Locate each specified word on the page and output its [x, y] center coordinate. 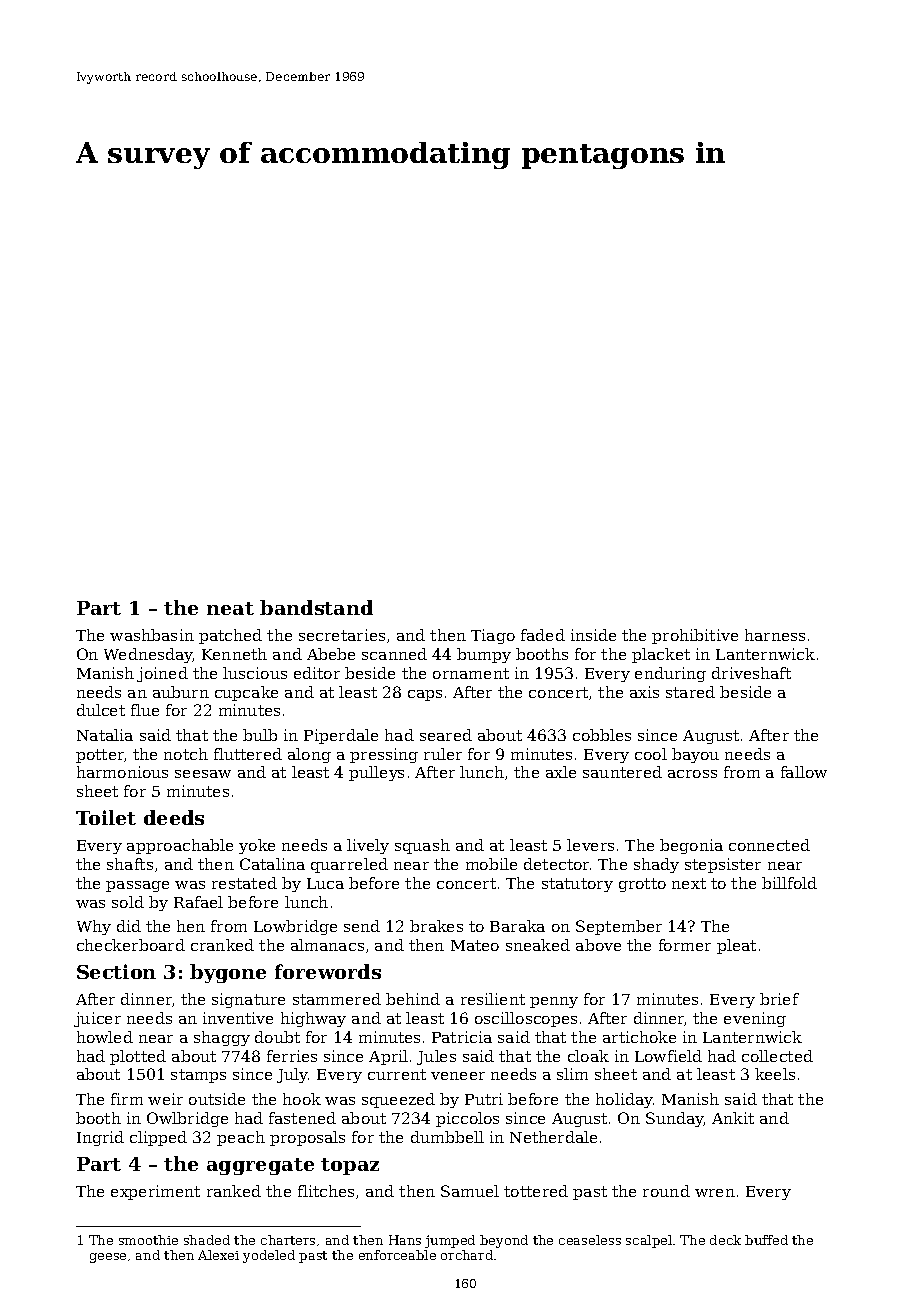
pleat [736, 946]
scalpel [649, 1241]
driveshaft [751, 673]
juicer [97, 1019]
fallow [804, 772]
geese [108, 1258]
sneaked [538, 945]
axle [561, 772]
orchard [467, 1255]
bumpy [484, 655]
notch [186, 754]
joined [162, 674]
